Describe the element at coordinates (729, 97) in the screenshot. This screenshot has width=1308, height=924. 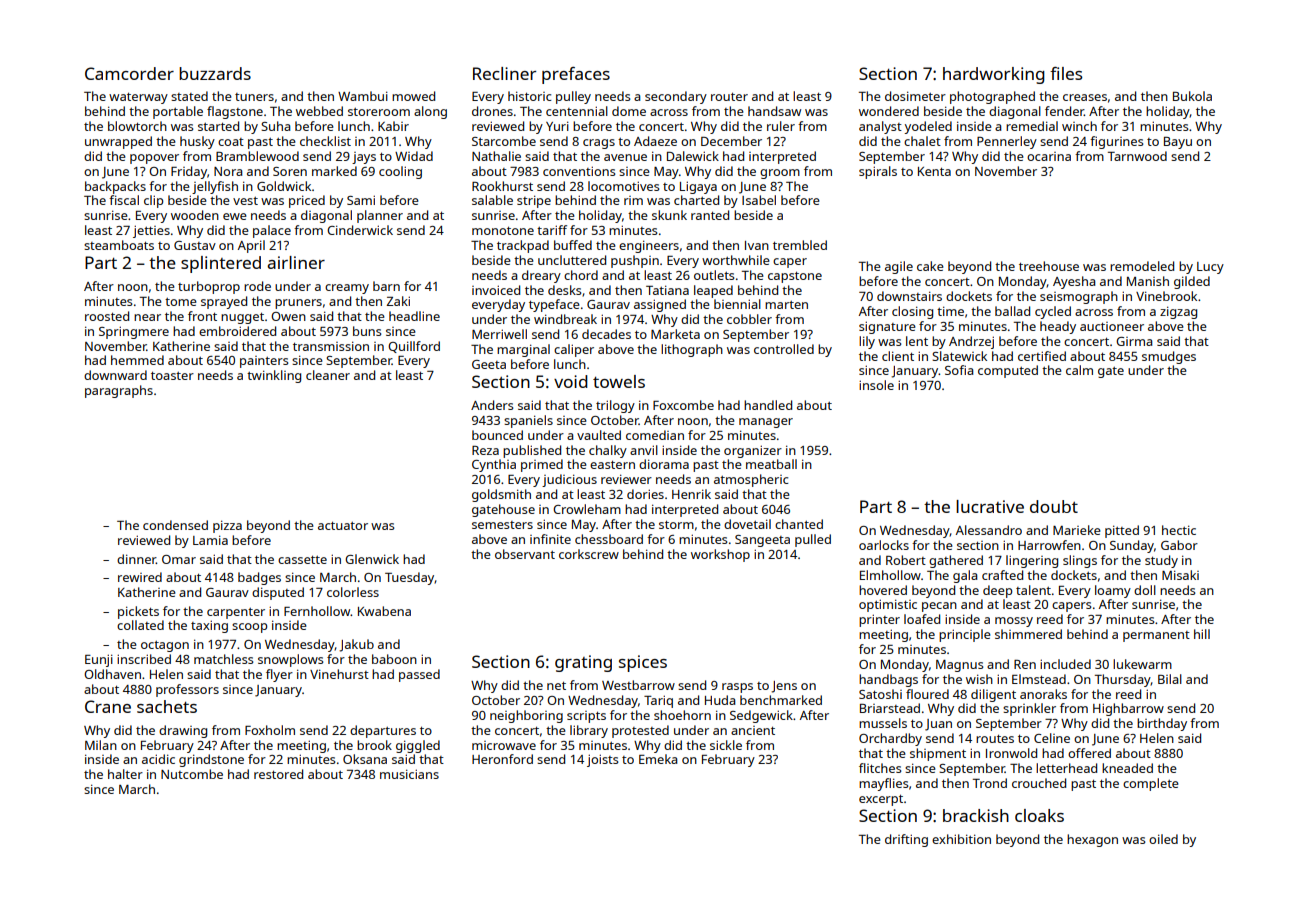
I see `router` at that location.
